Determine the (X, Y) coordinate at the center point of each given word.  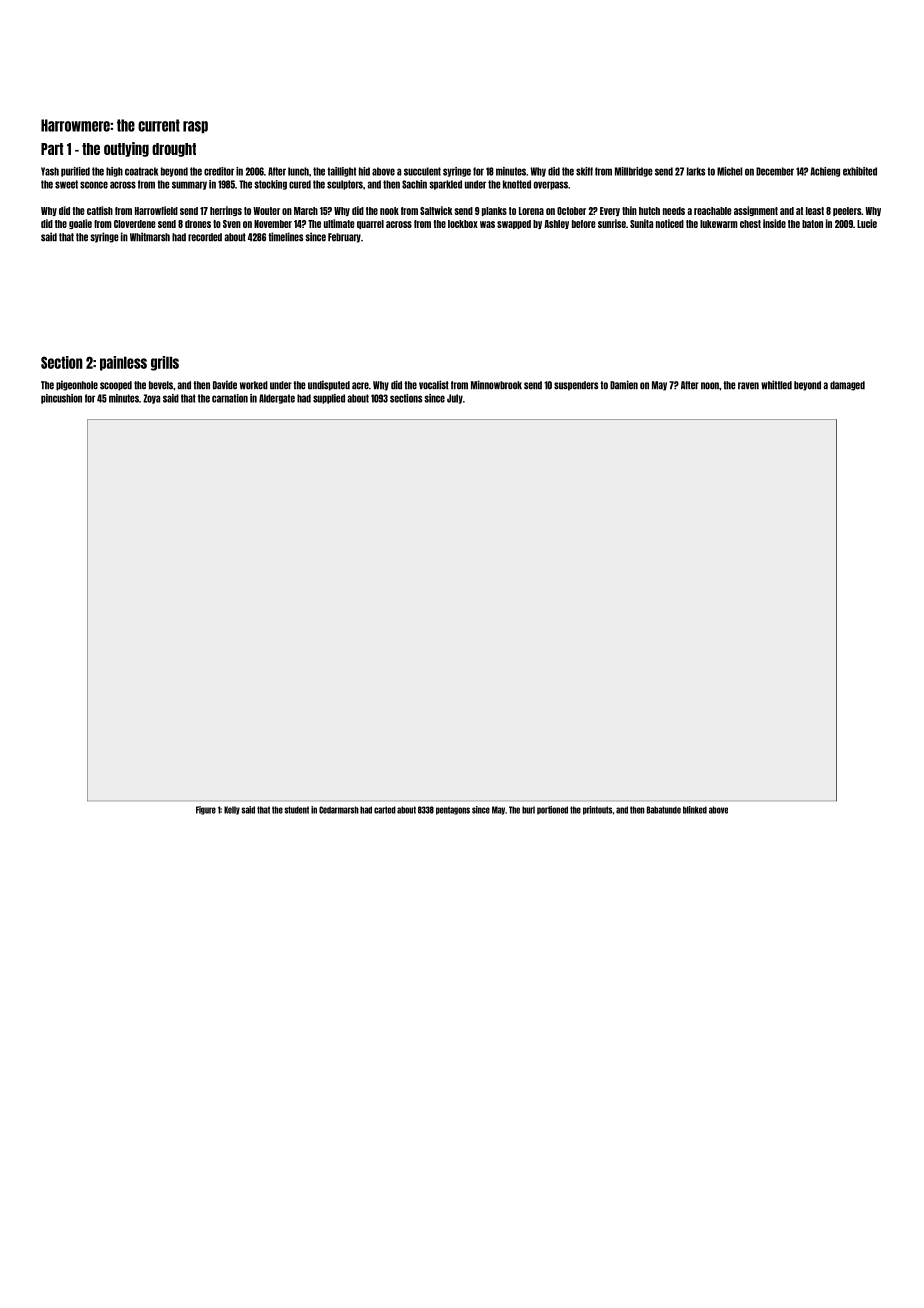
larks (696, 171)
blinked (695, 810)
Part (52, 149)
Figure (206, 810)
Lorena (531, 211)
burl (528, 810)
